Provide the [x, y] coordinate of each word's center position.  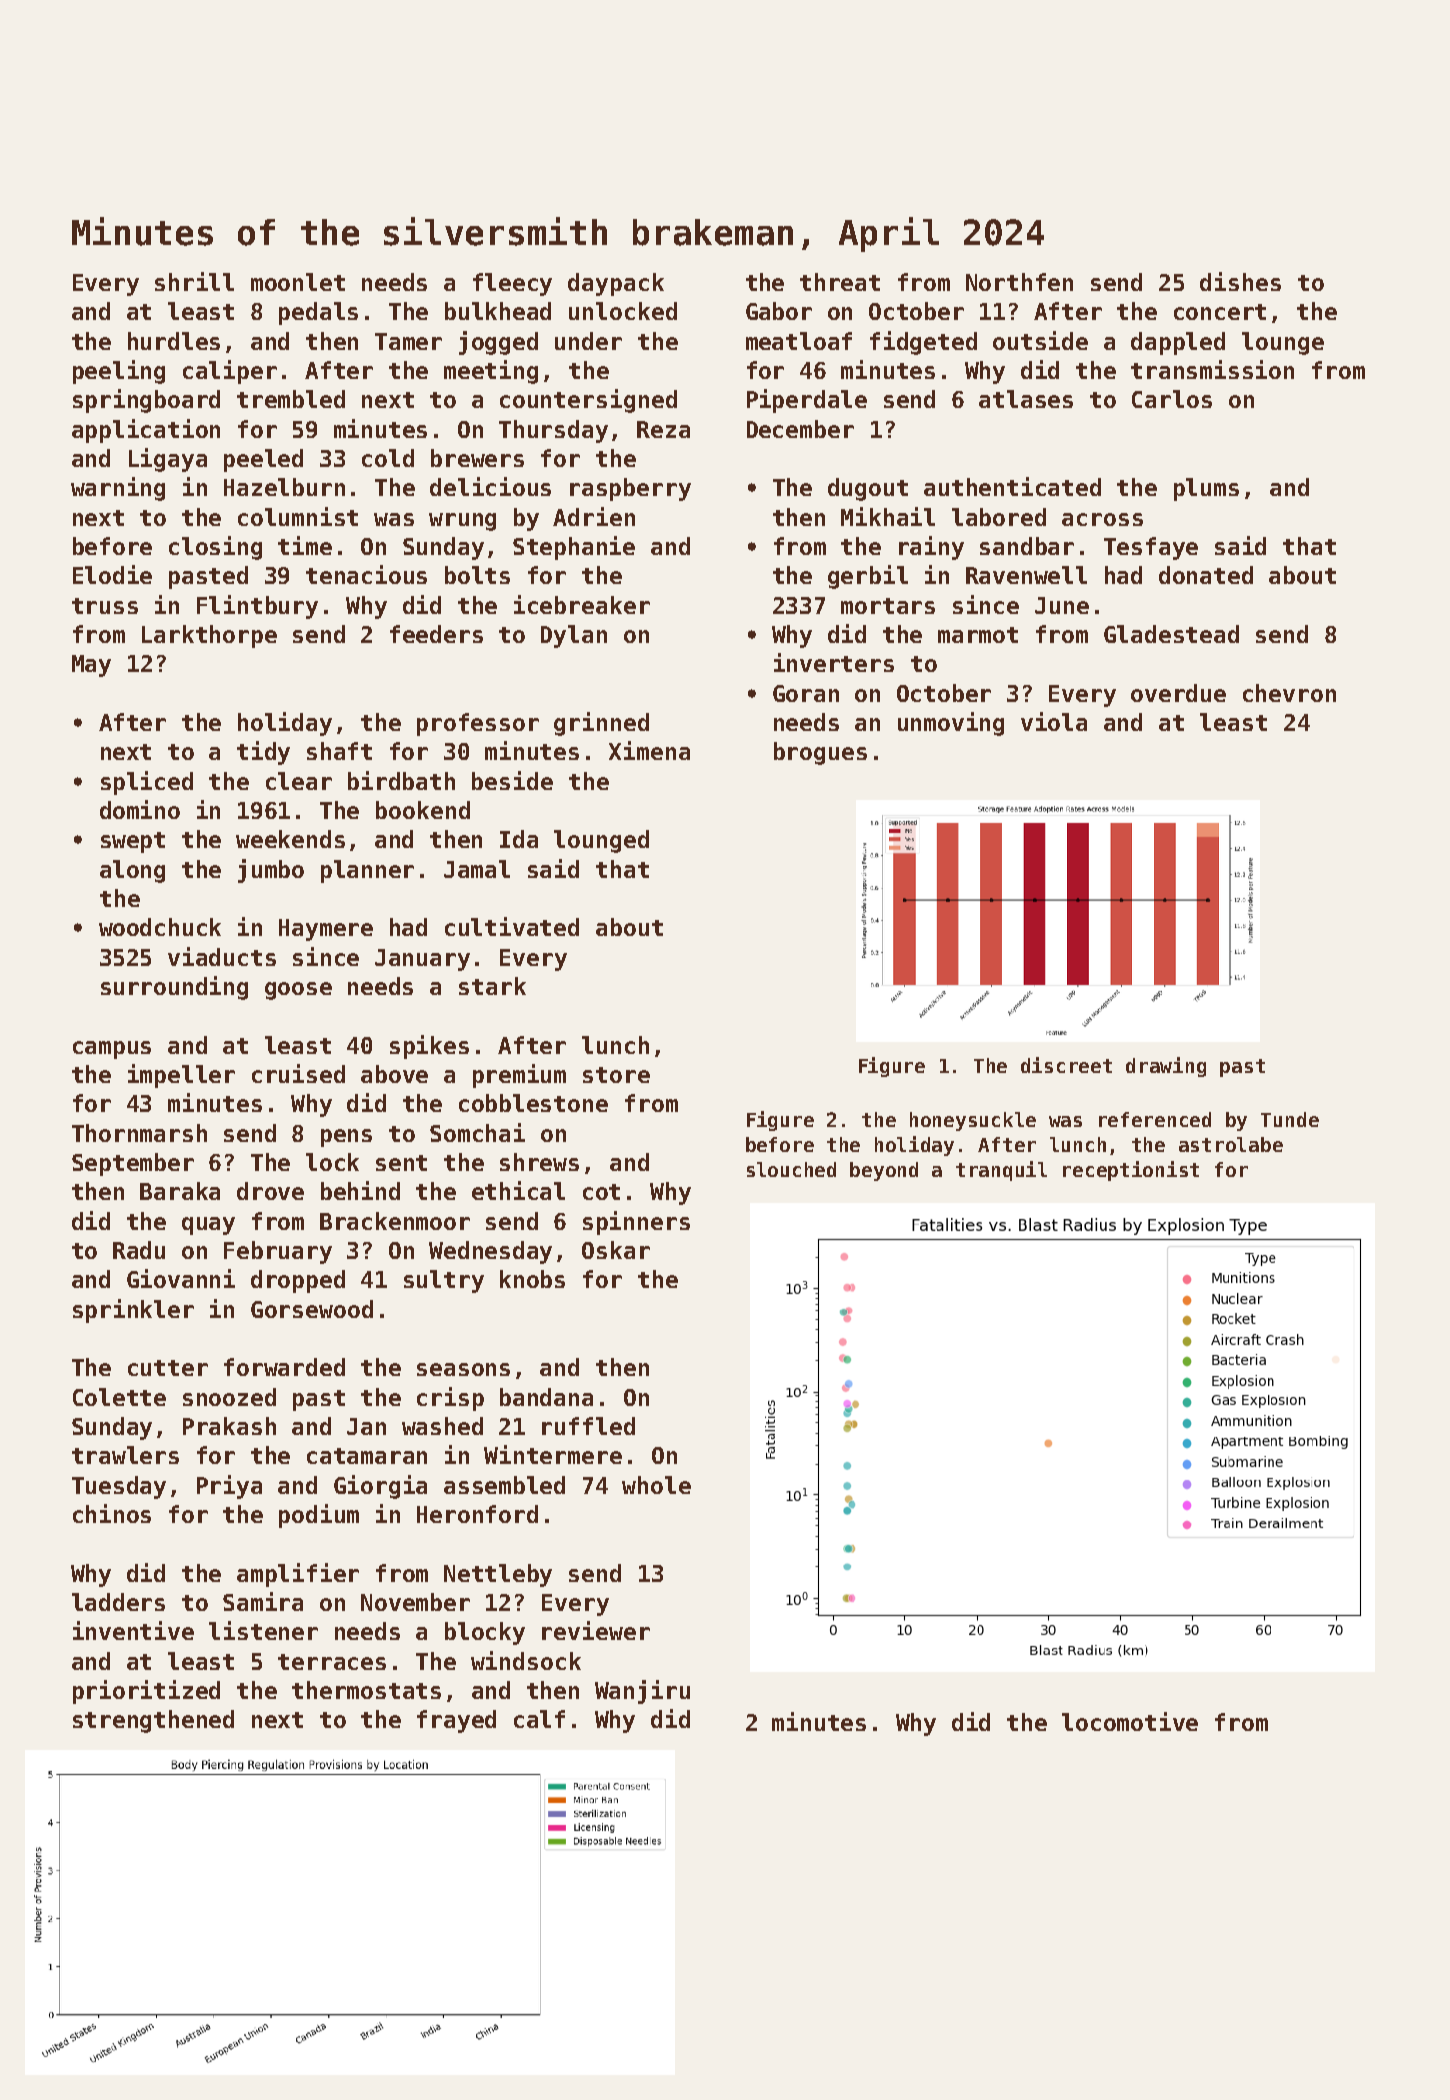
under [588, 341]
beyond [884, 1171]
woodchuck [160, 927]
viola [1054, 721]
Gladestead [1171, 634]
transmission [1212, 369]
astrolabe [1231, 1144]
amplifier [298, 1575]
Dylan [574, 636]
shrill [194, 281]
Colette [119, 1397]
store [616, 1075]
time [305, 545]
